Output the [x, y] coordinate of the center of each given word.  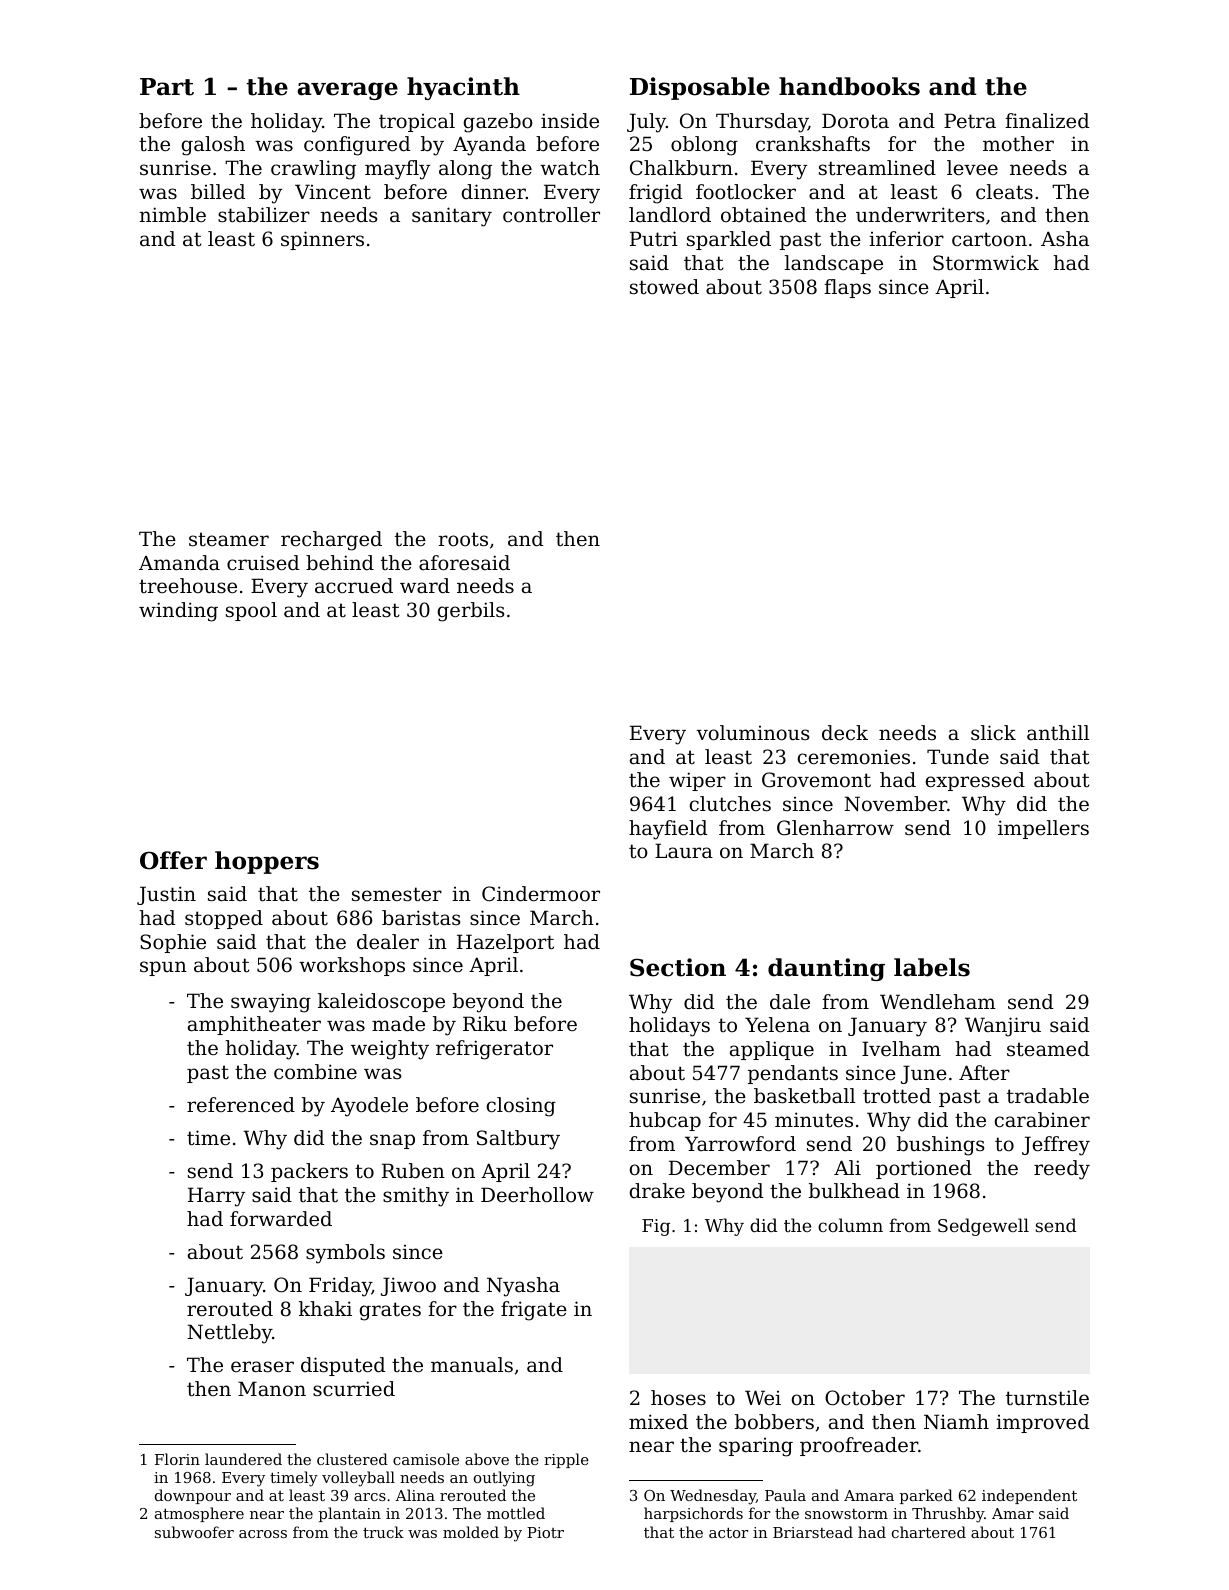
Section [678, 967]
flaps [847, 288]
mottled [516, 1513]
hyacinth [463, 88]
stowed [664, 287]
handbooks [849, 86]
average [347, 91]
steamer [229, 539]
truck [383, 1532]
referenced [241, 1105]
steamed [1048, 1049]
